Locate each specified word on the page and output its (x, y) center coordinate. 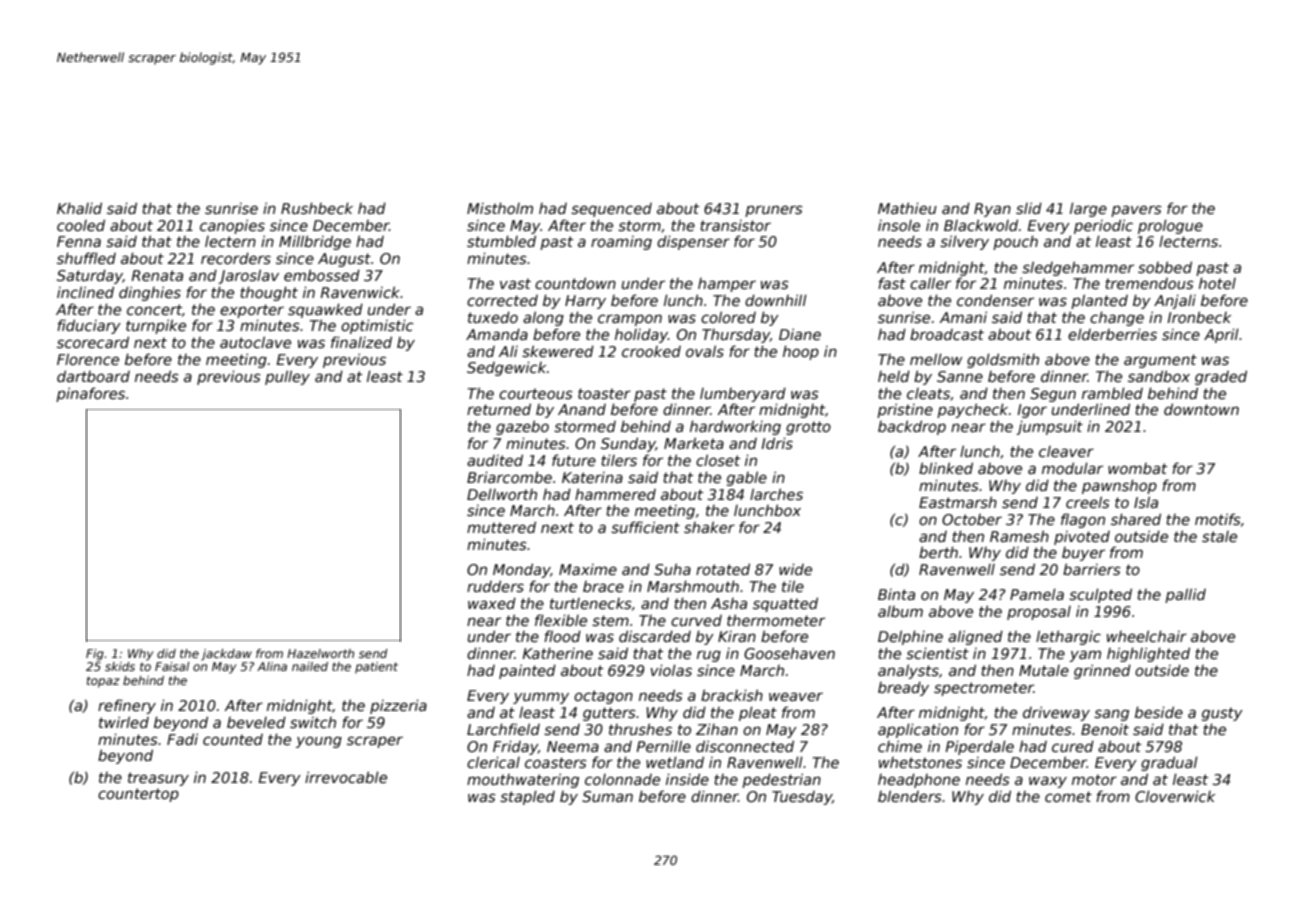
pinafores (90, 394)
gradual (1169, 763)
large (1088, 209)
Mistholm (500, 208)
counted (233, 739)
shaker (709, 527)
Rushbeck (317, 208)
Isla (1146, 502)
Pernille (663, 746)
